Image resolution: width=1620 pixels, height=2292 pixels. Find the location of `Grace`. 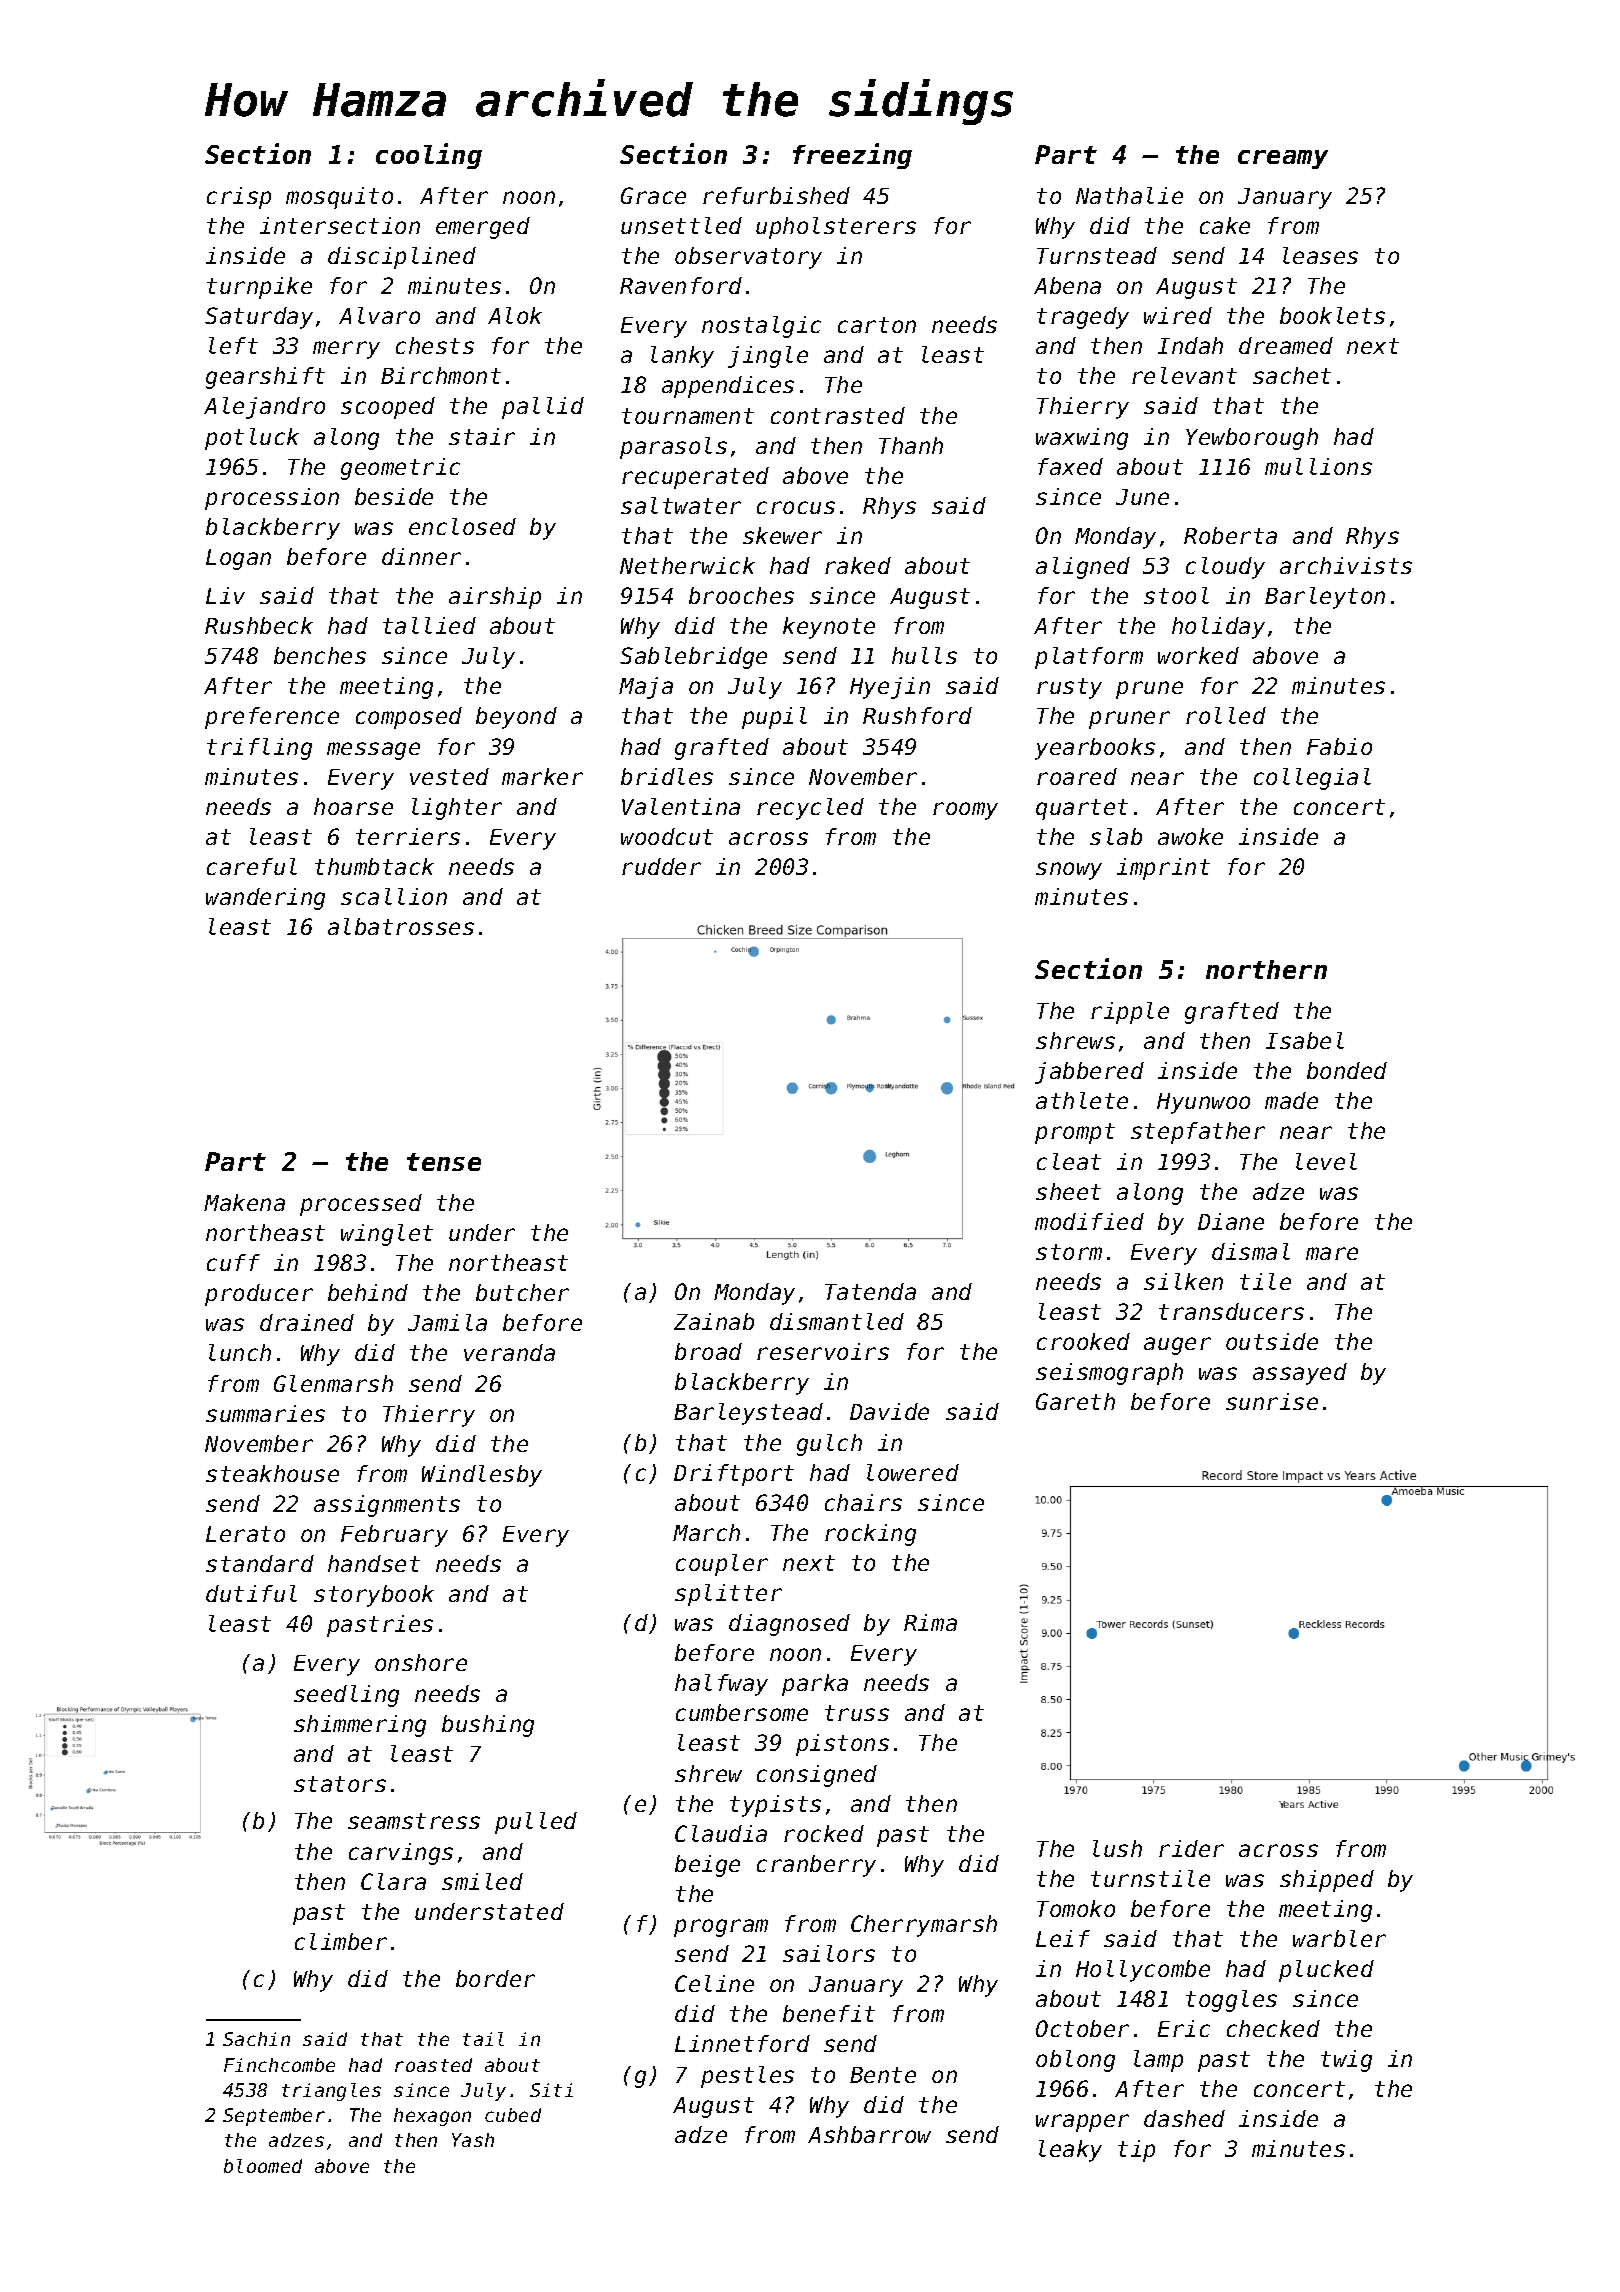

Grace is located at coordinates (653, 195).
